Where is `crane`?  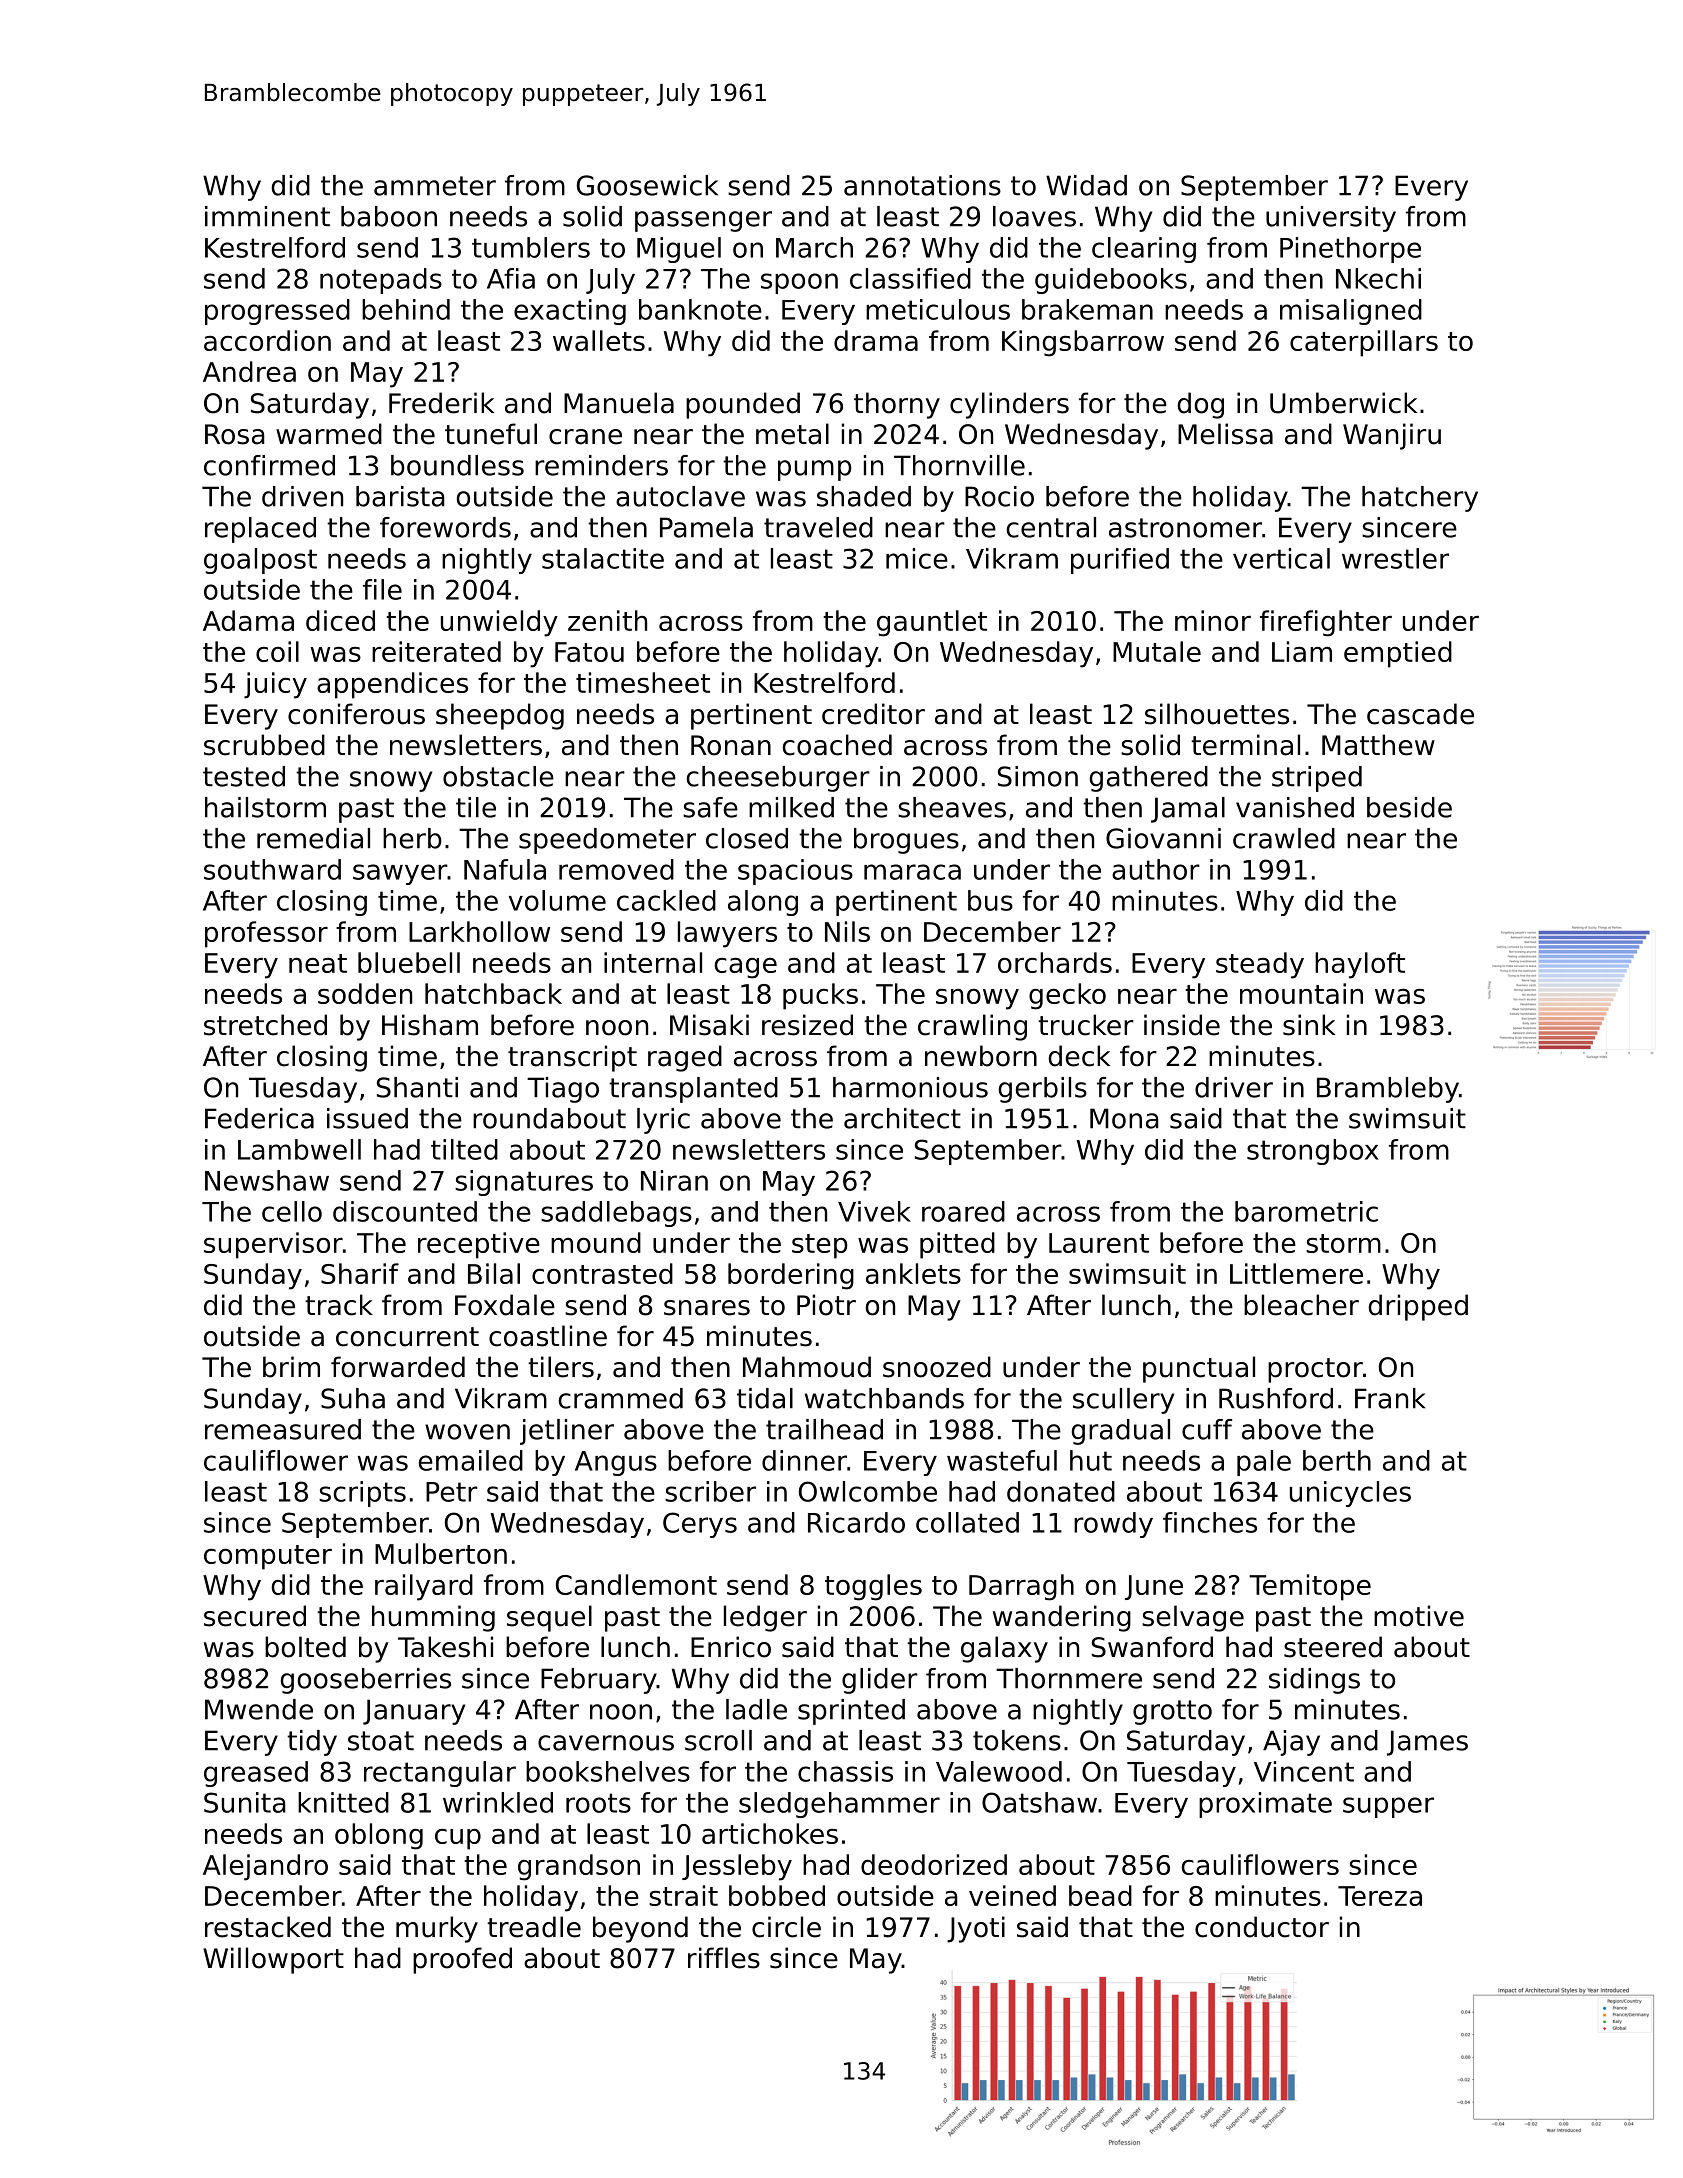 crane is located at coordinates (585, 437).
